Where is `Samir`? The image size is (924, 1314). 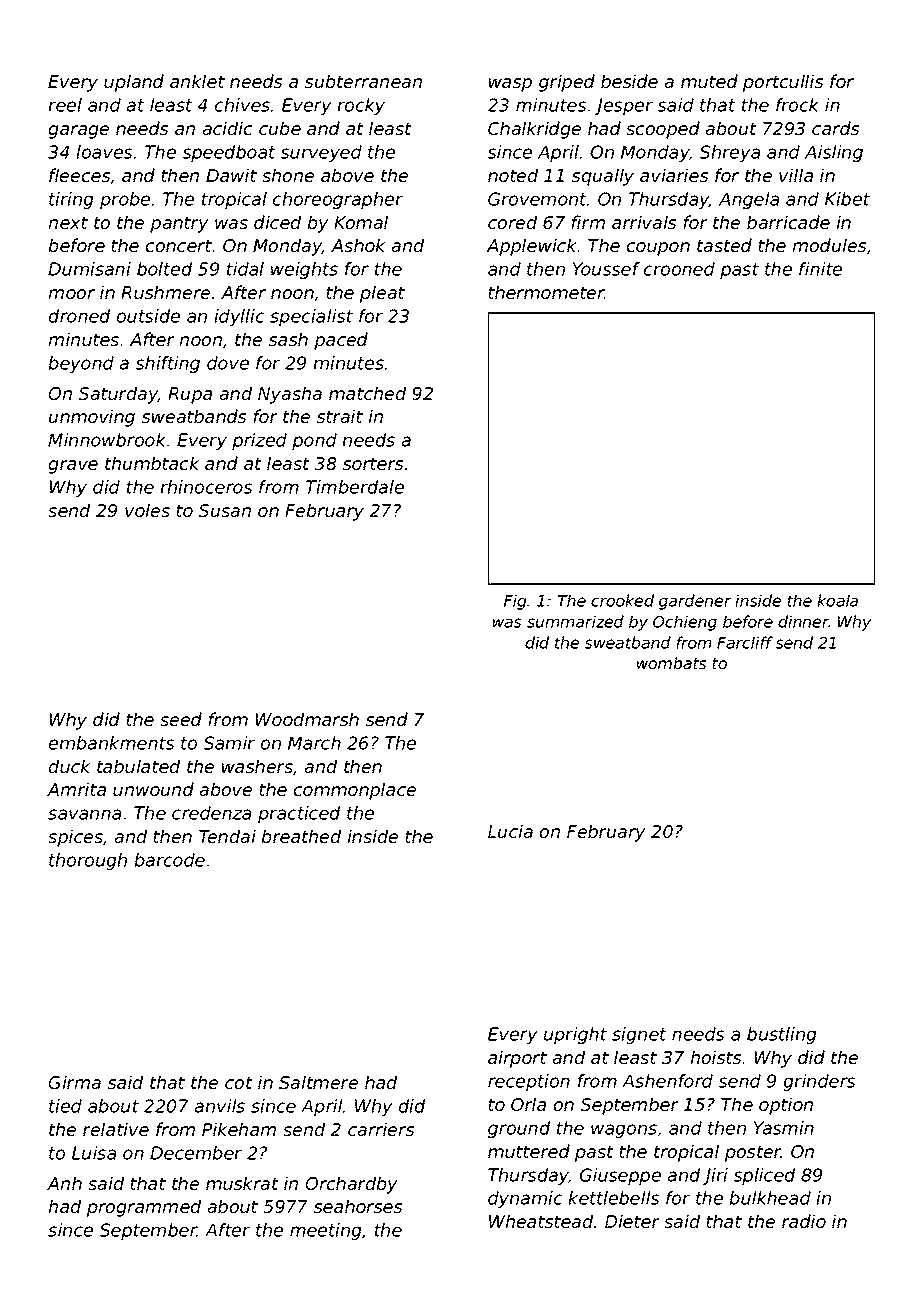 Samir is located at coordinates (229, 743).
